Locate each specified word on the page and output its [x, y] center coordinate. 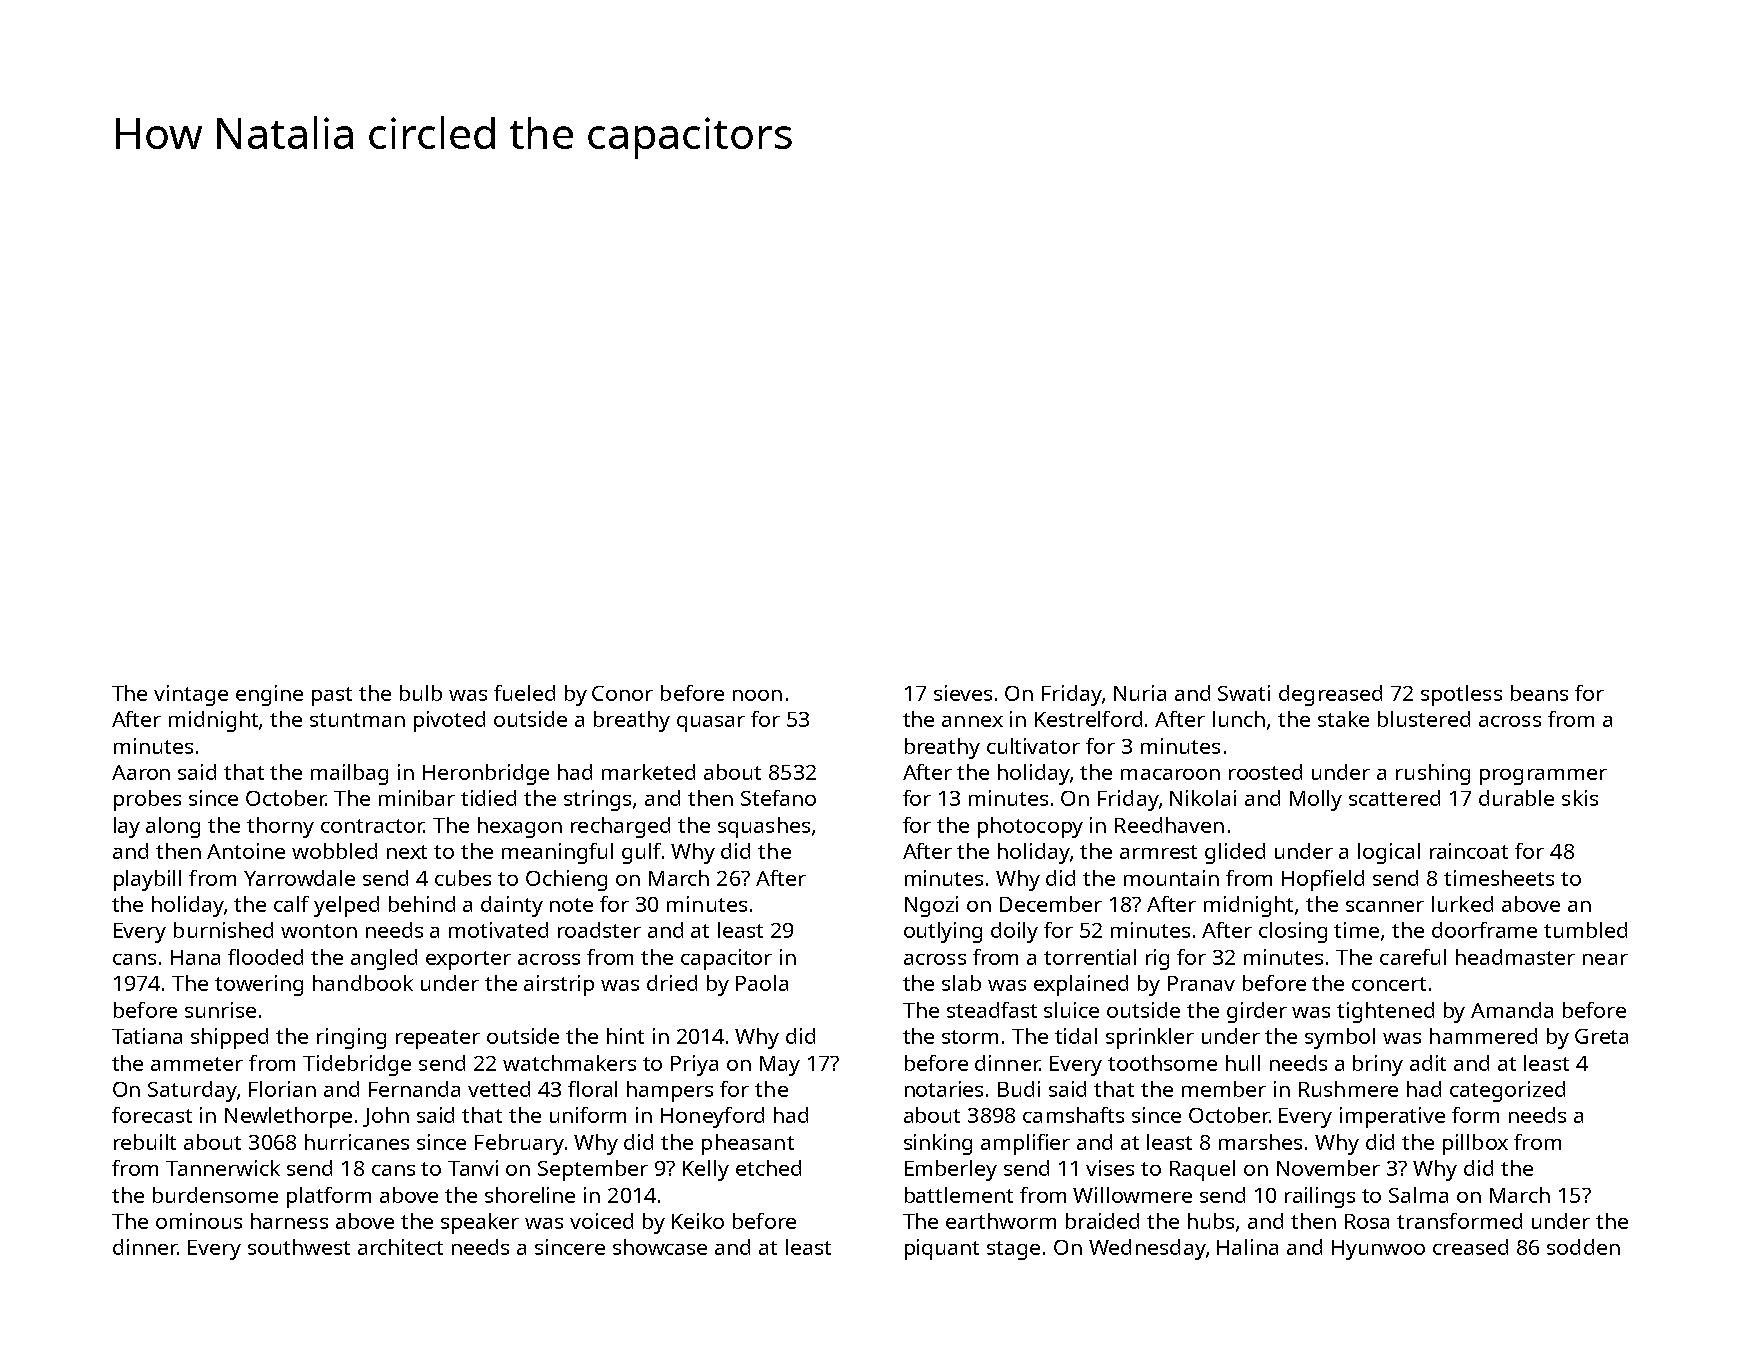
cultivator [1033, 746]
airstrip [559, 985]
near [1605, 959]
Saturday [192, 1091]
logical [1389, 853]
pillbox [1475, 1144]
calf [291, 904]
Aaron [141, 772]
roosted [1265, 772]
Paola [762, 983]
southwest [299, 1247]
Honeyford [712, 1117]
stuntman [357, 720]
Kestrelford [1088, 719]
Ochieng [566, 880]
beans [1539, 693]
